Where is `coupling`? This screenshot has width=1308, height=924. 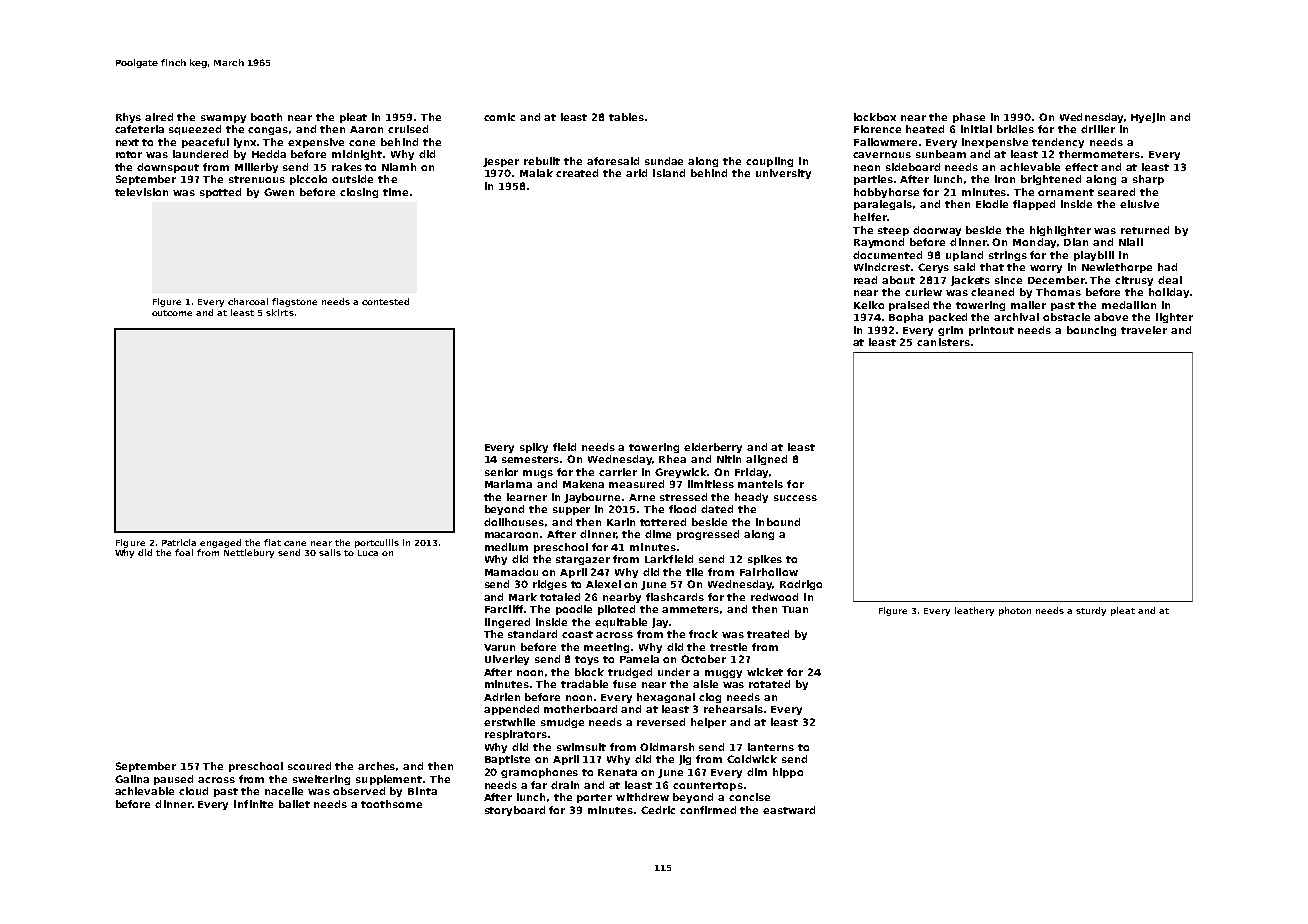 coupling is located at coordinates (769, 162).
